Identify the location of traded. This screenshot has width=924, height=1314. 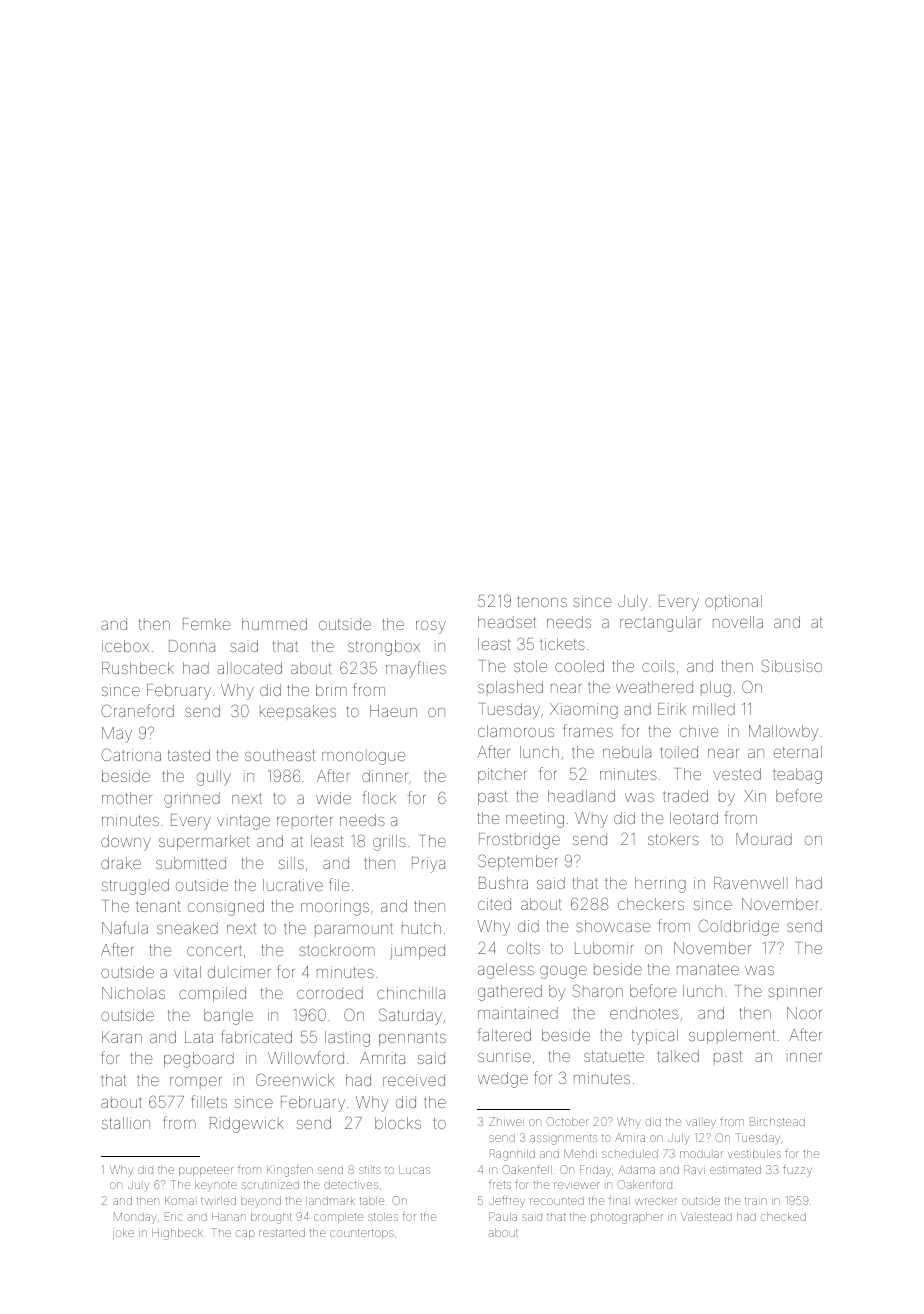
(685, 796).
